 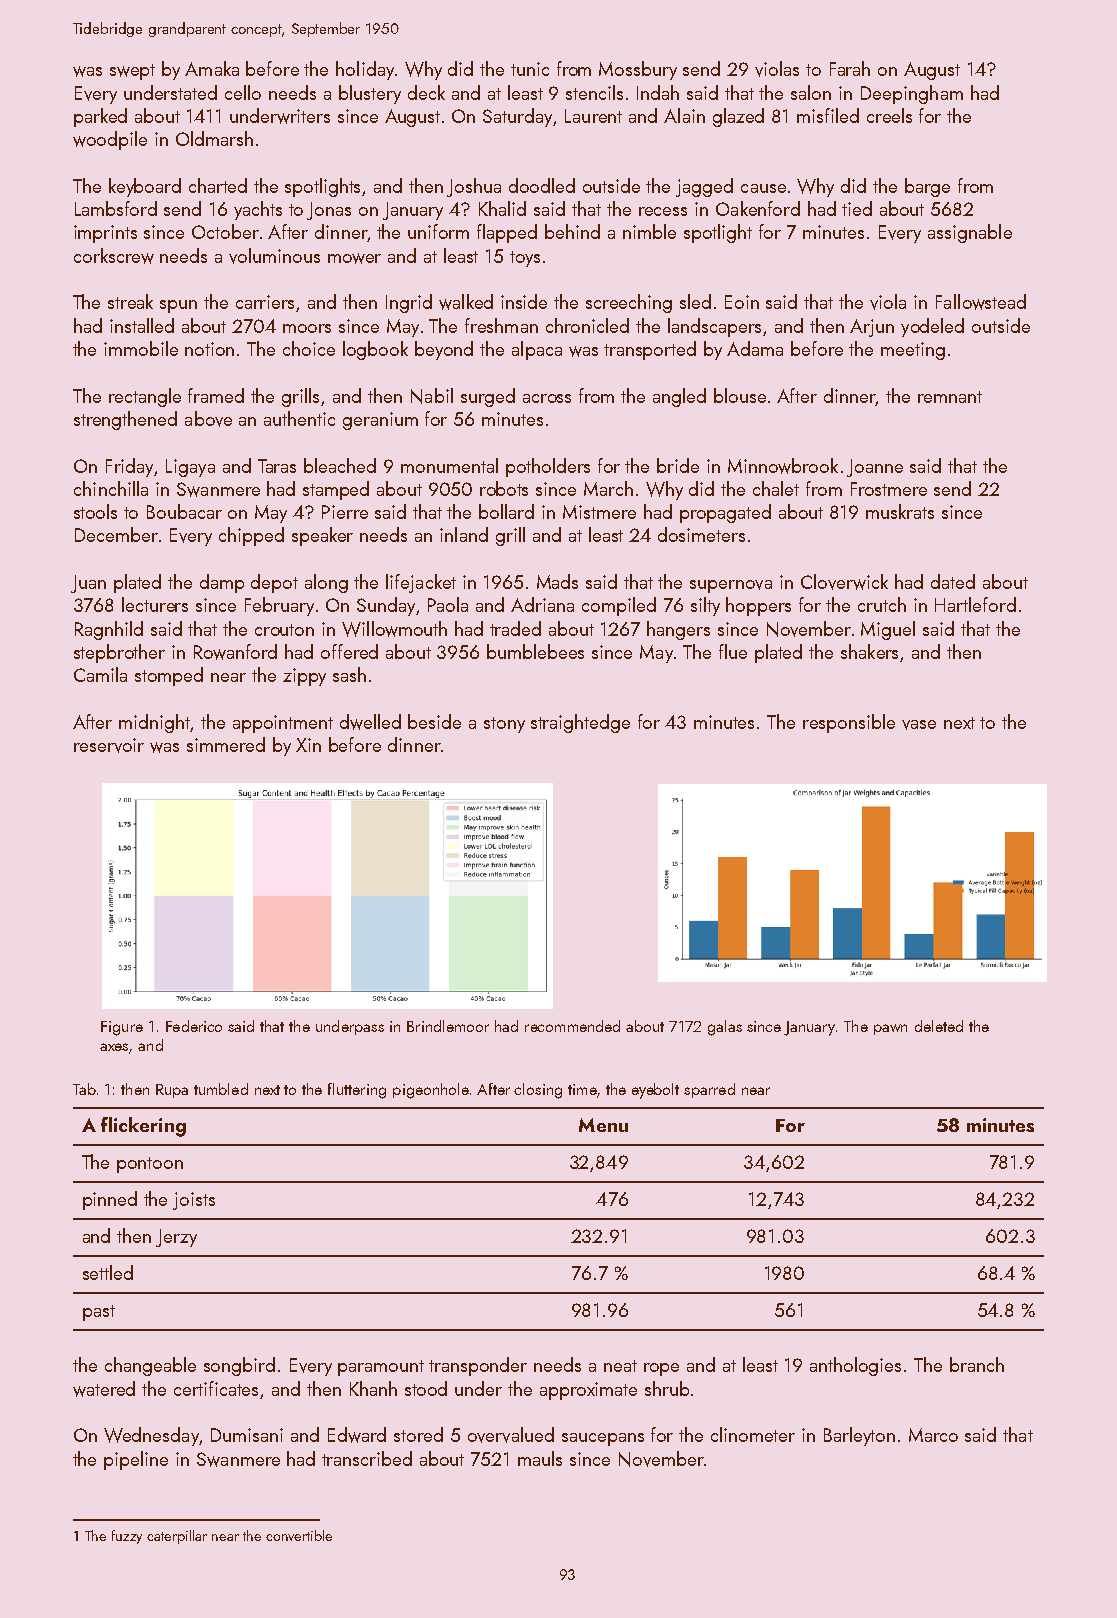 I want to click on muskrats, so click(x=900, y=511).
